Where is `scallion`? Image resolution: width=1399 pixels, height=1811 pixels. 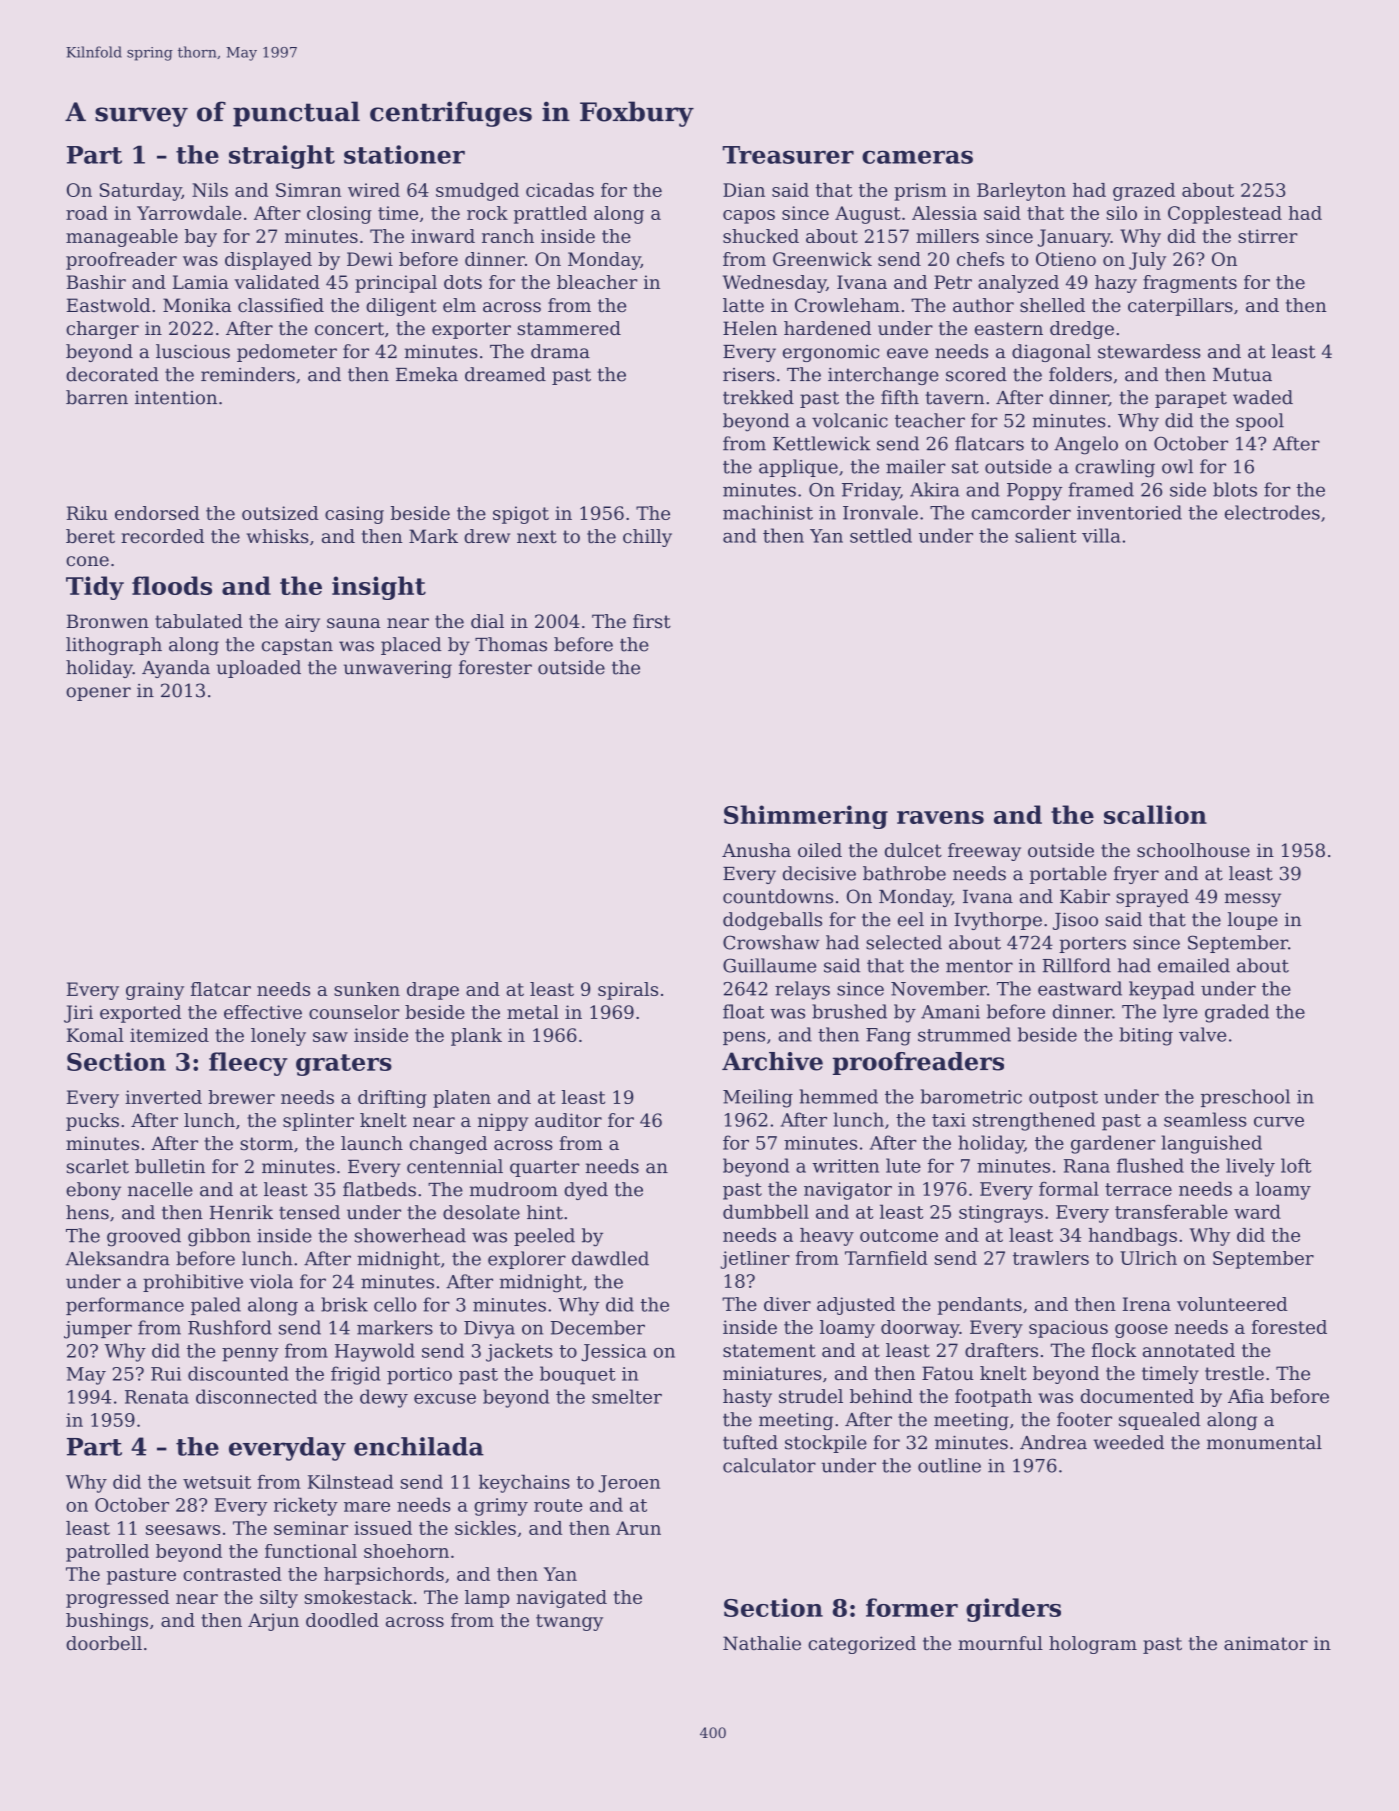
scallion is located at coordinates (1155, 814).
